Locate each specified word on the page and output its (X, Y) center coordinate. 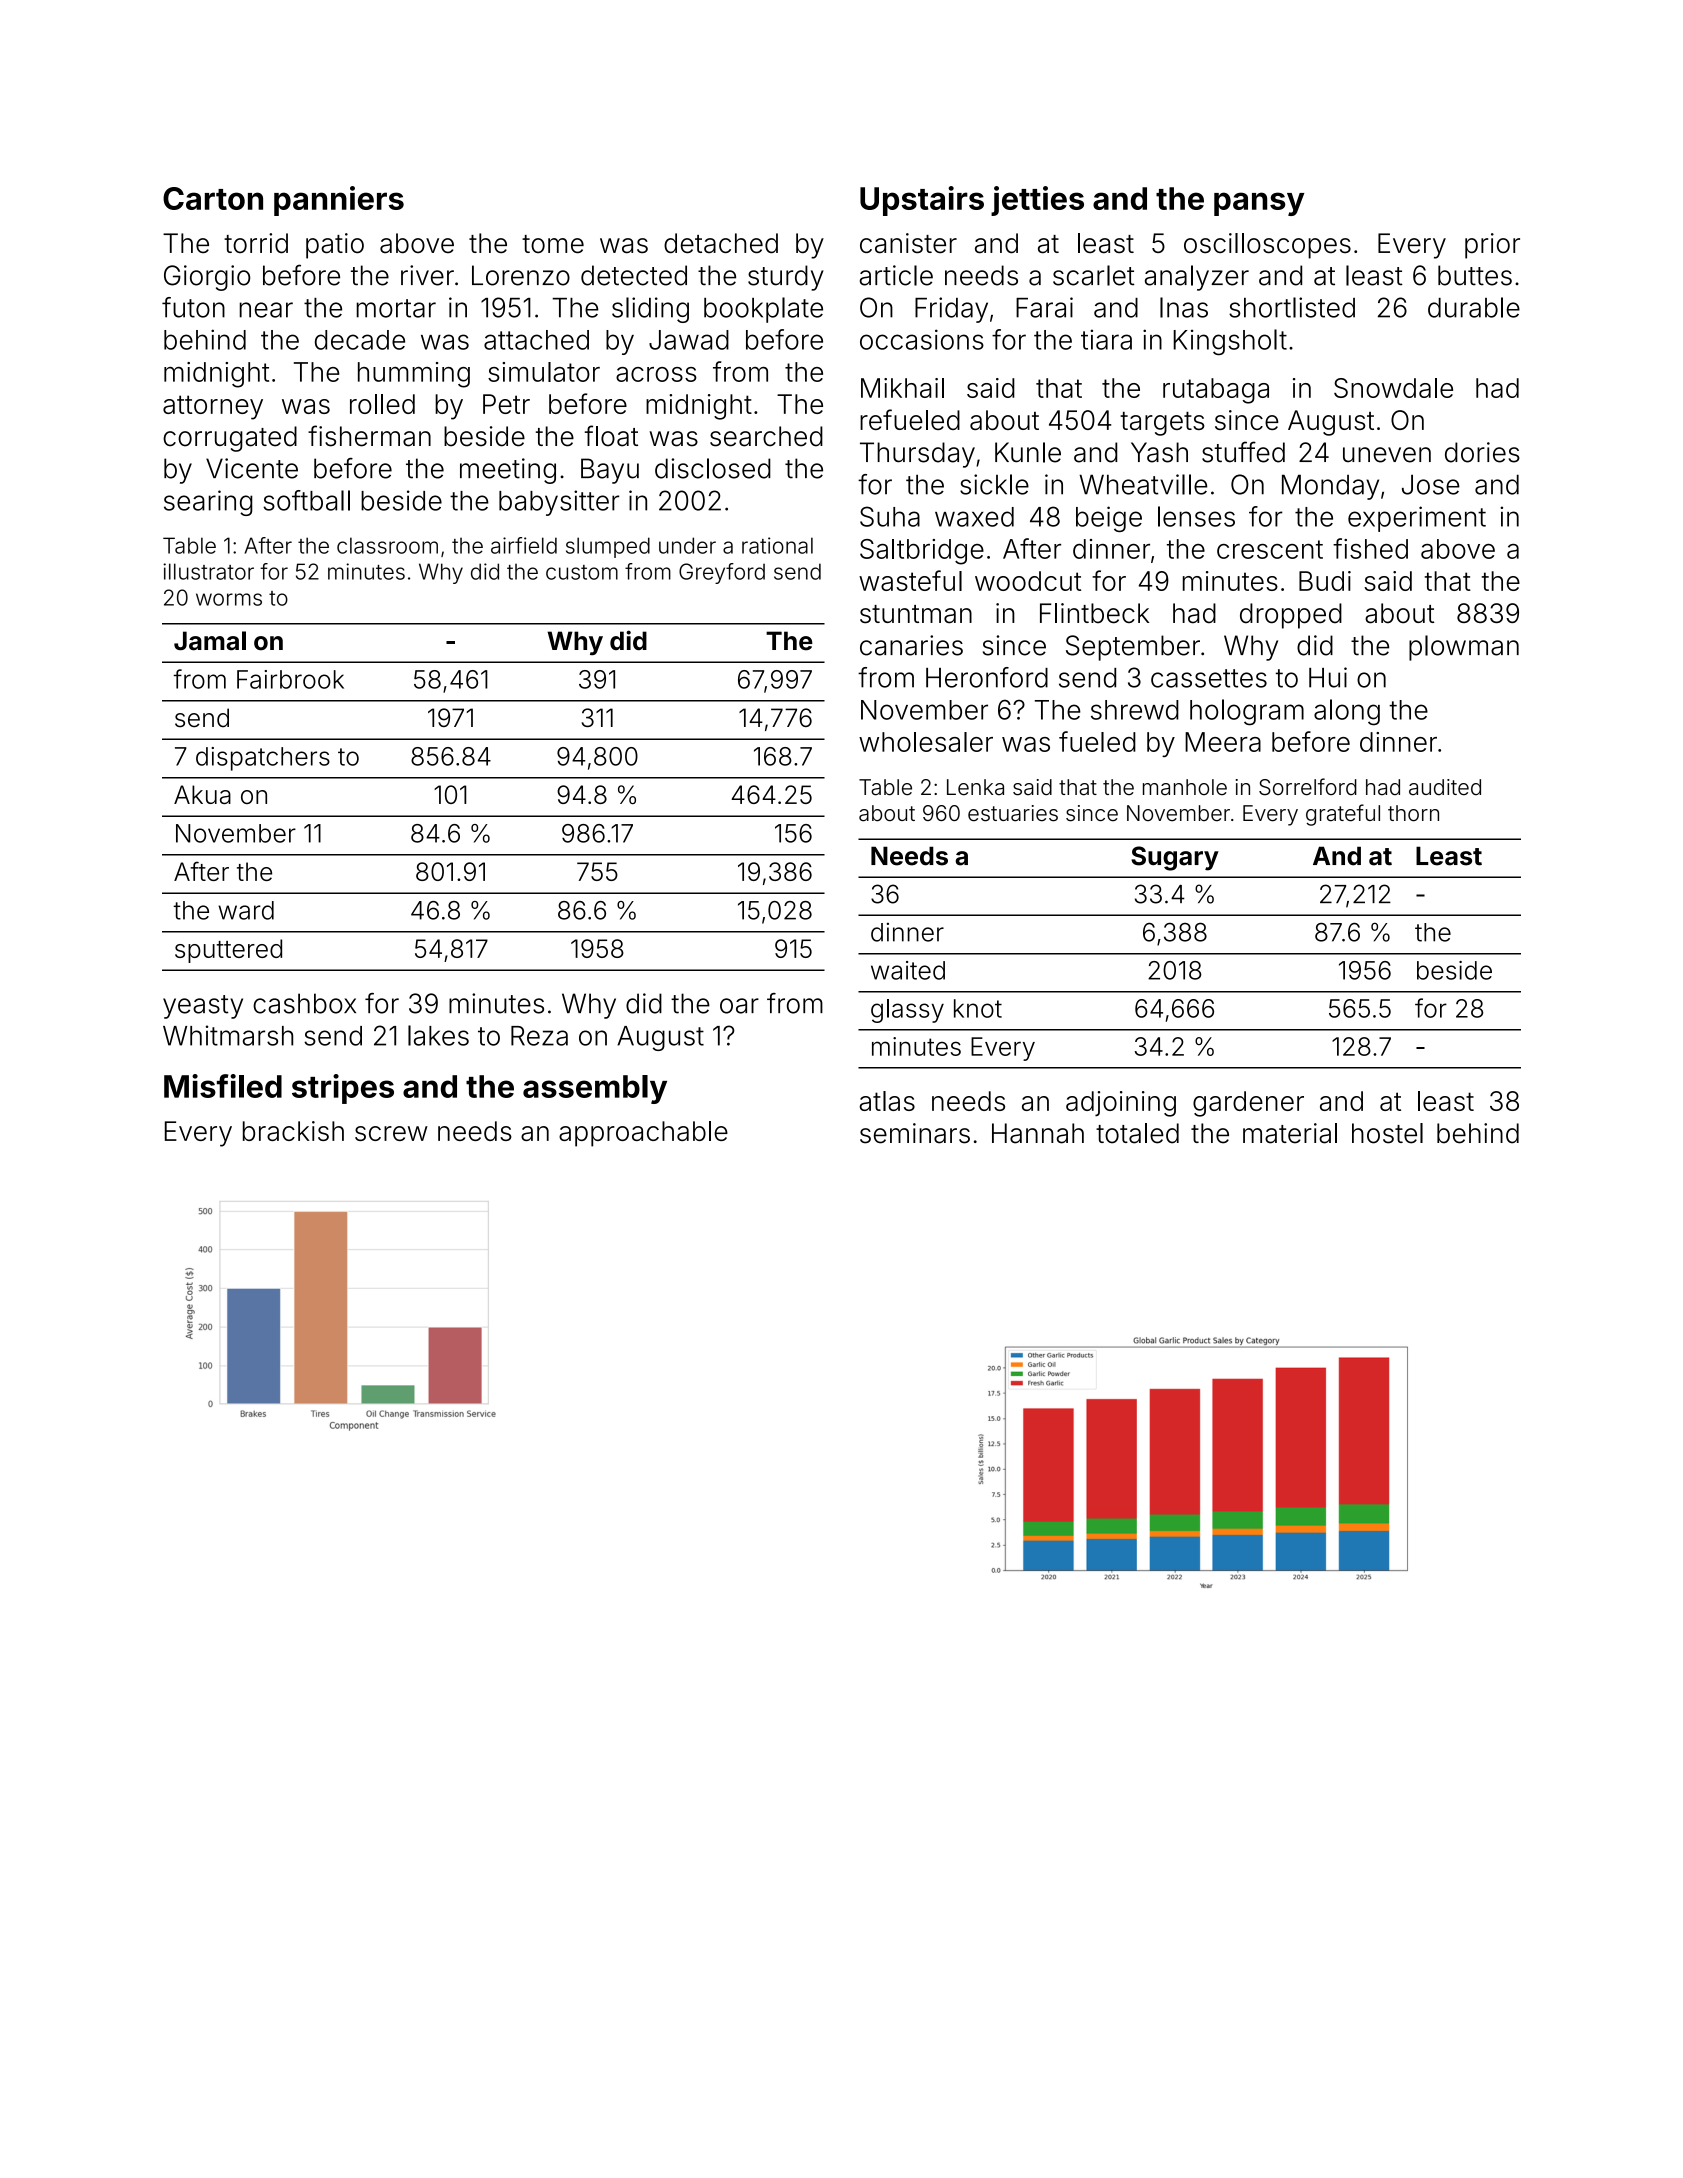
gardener (1248, 1104)
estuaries (1013, 813)
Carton (213, 198)
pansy (1259, 204)
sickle (994, 484)
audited (1445, 787)
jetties (1037, 201)
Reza (539, 1036)
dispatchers (263, 759)
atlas (887, 1101)
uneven (1387, 455)
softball (306, 500)
